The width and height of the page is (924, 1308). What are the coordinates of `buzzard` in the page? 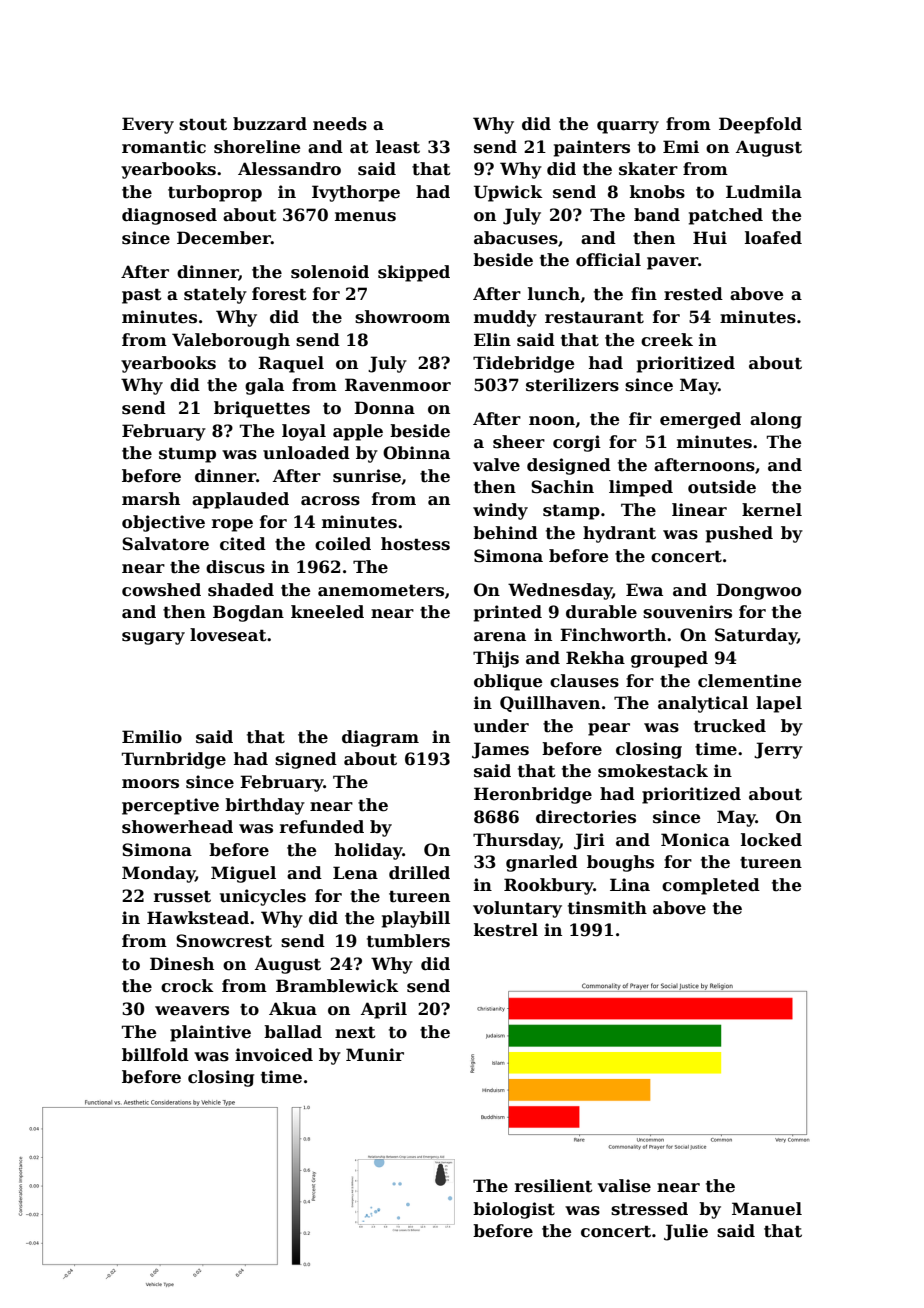 It's located at (270, 124).
